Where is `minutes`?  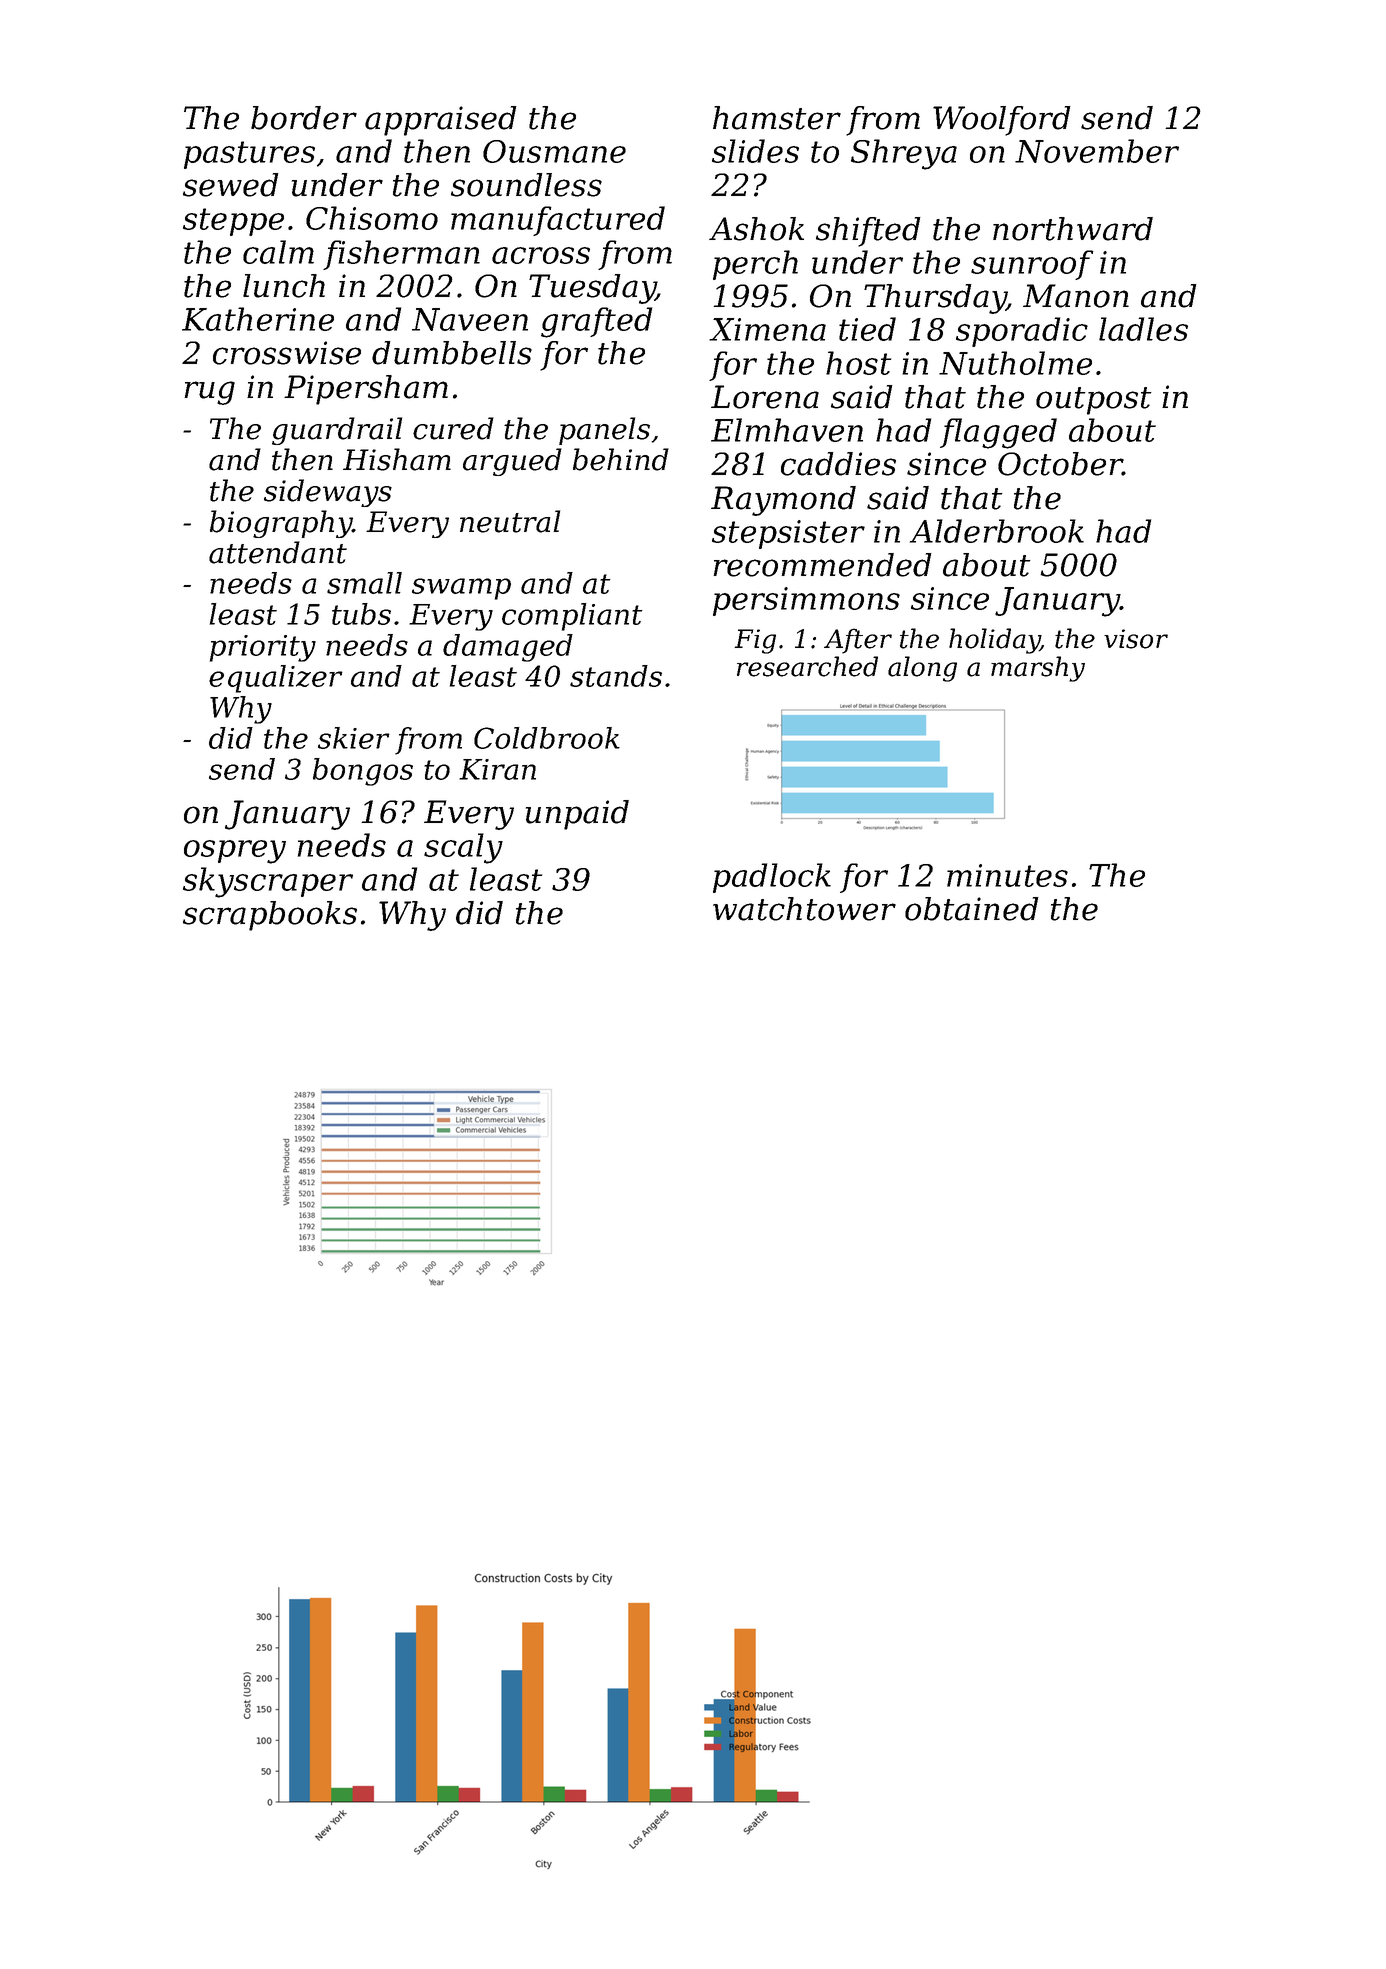 minutes is located at coordinates (1007, 875).
